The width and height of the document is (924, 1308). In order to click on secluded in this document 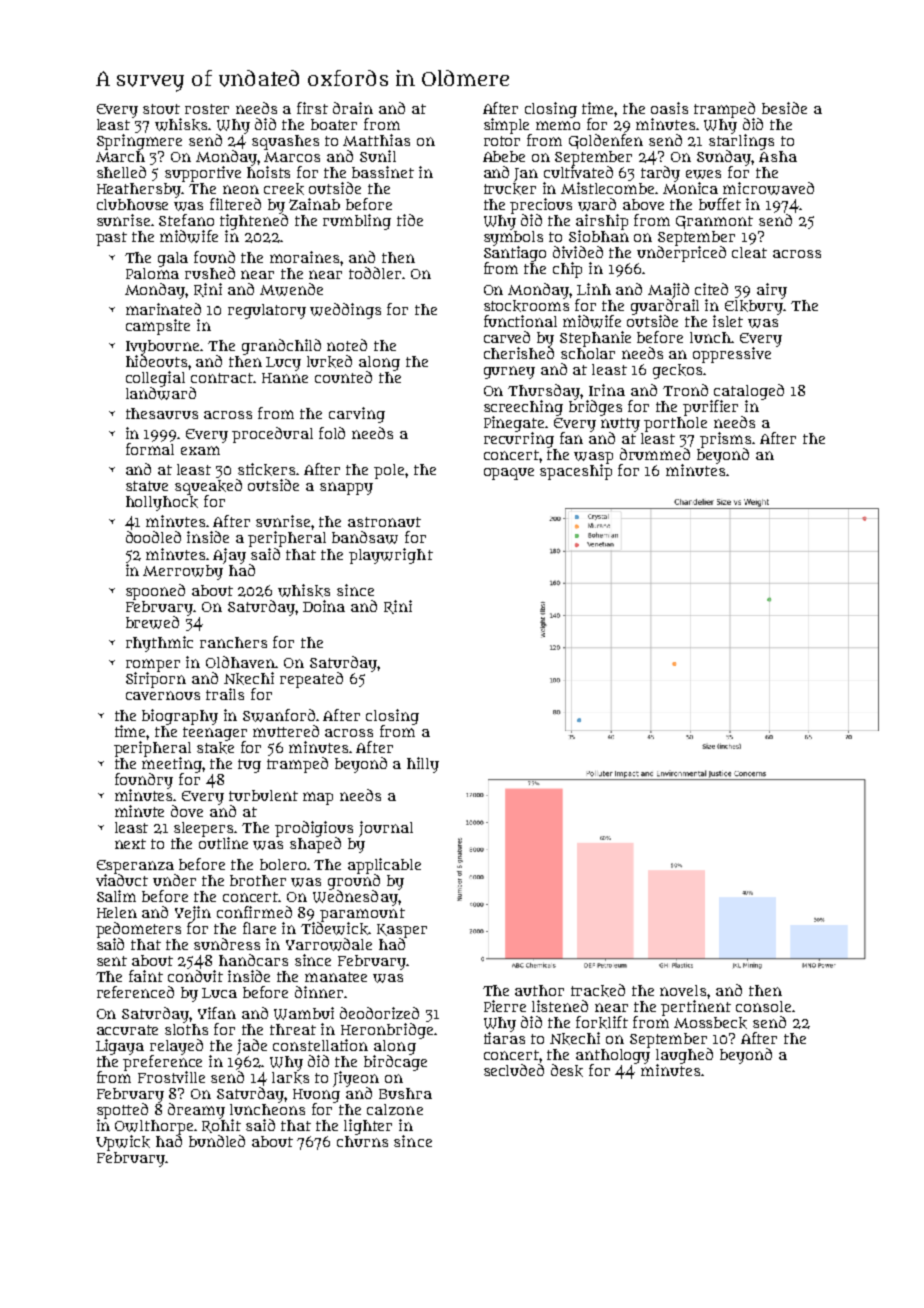, I will do `click(514, 1070)`.
